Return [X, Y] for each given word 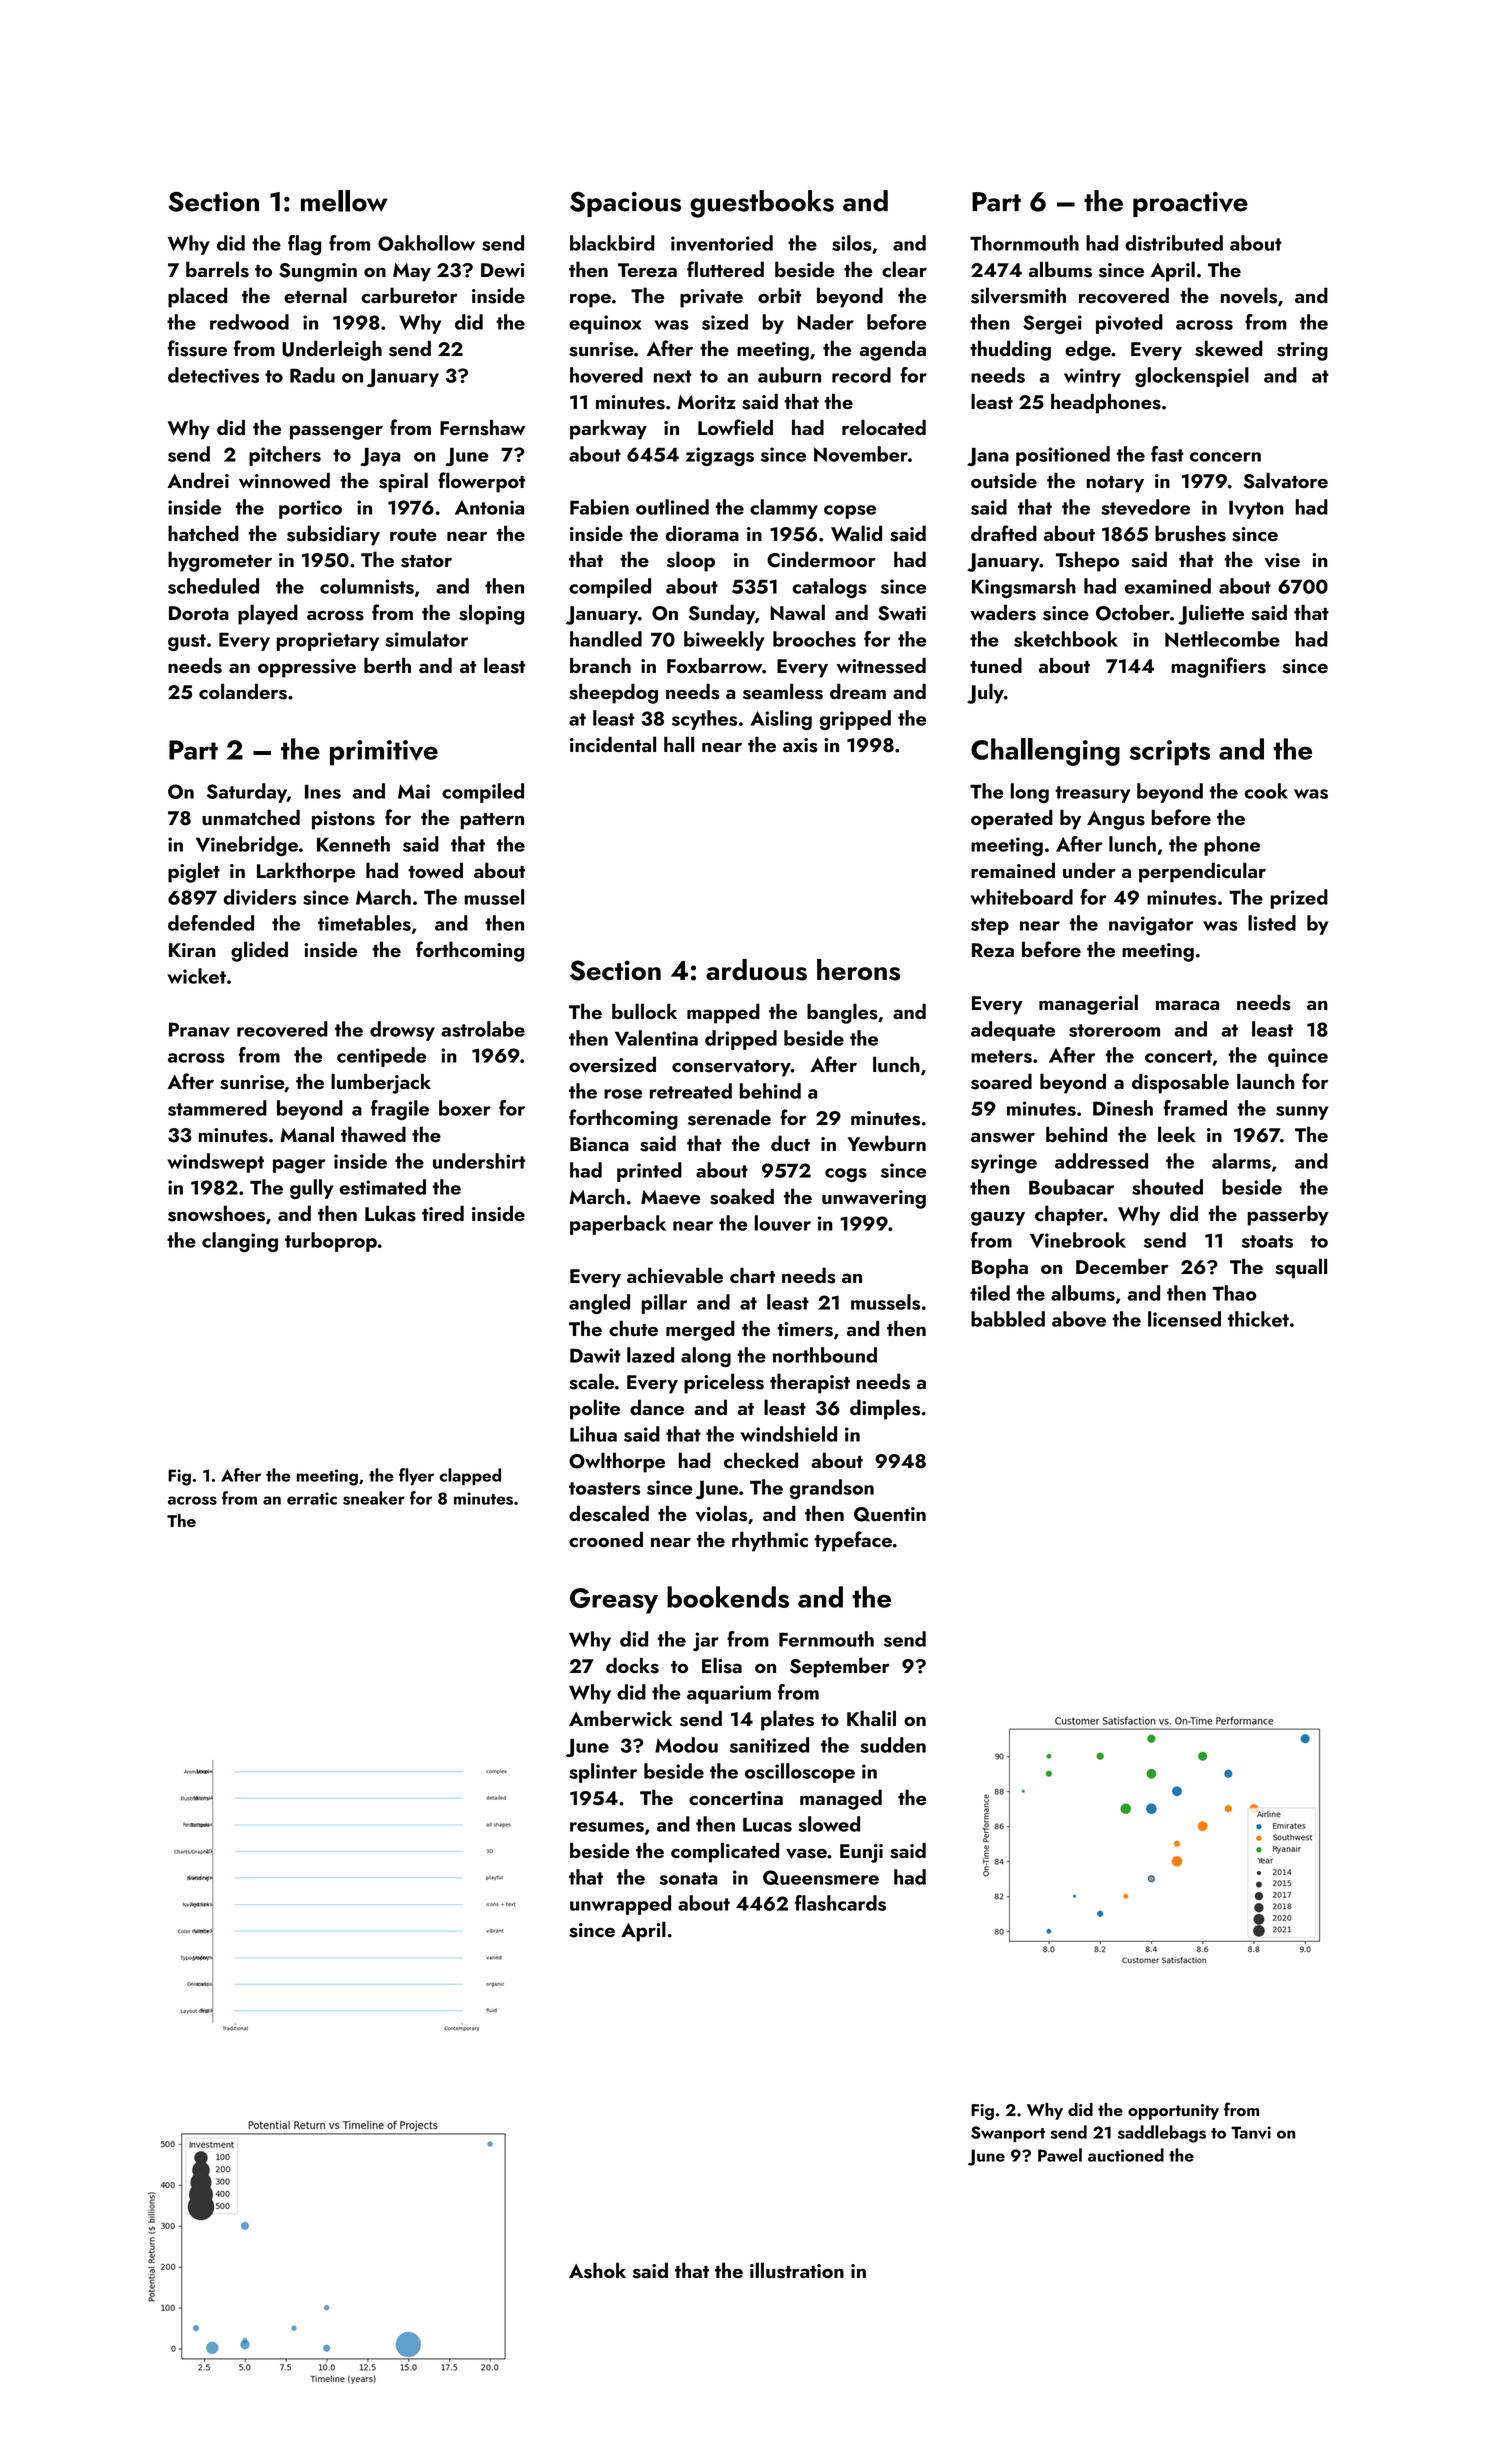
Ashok [597, 2270]
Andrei [198, 480]
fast [1167, 454]
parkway [608, 429]
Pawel [1060, 2155]
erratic [312, 1498]
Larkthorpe [306, 872]
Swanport [1008, 2134]
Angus [1116, 820]
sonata [688, 1878]
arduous [756, 970]
